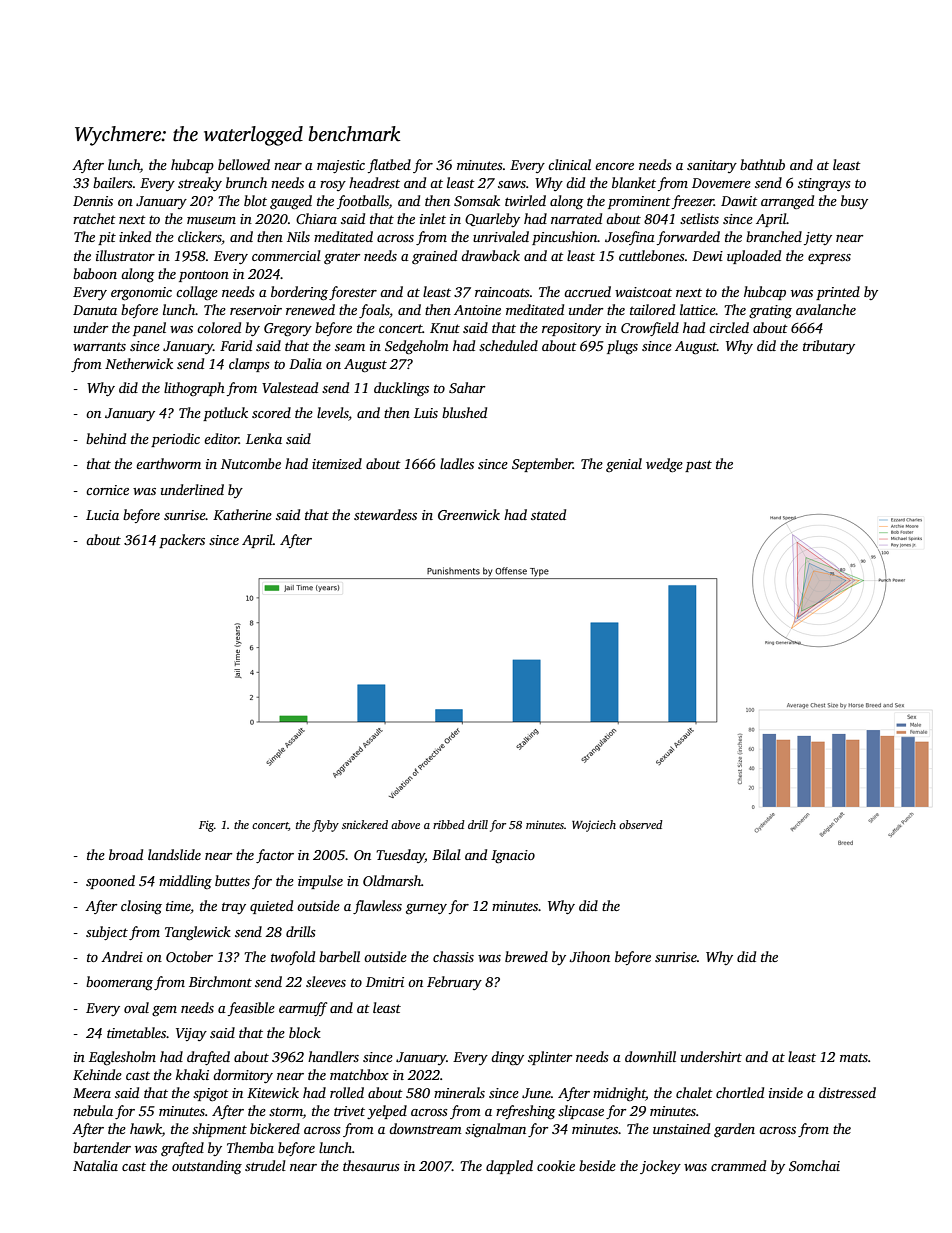  I want to click on Jihoon, so click(589, 956).
